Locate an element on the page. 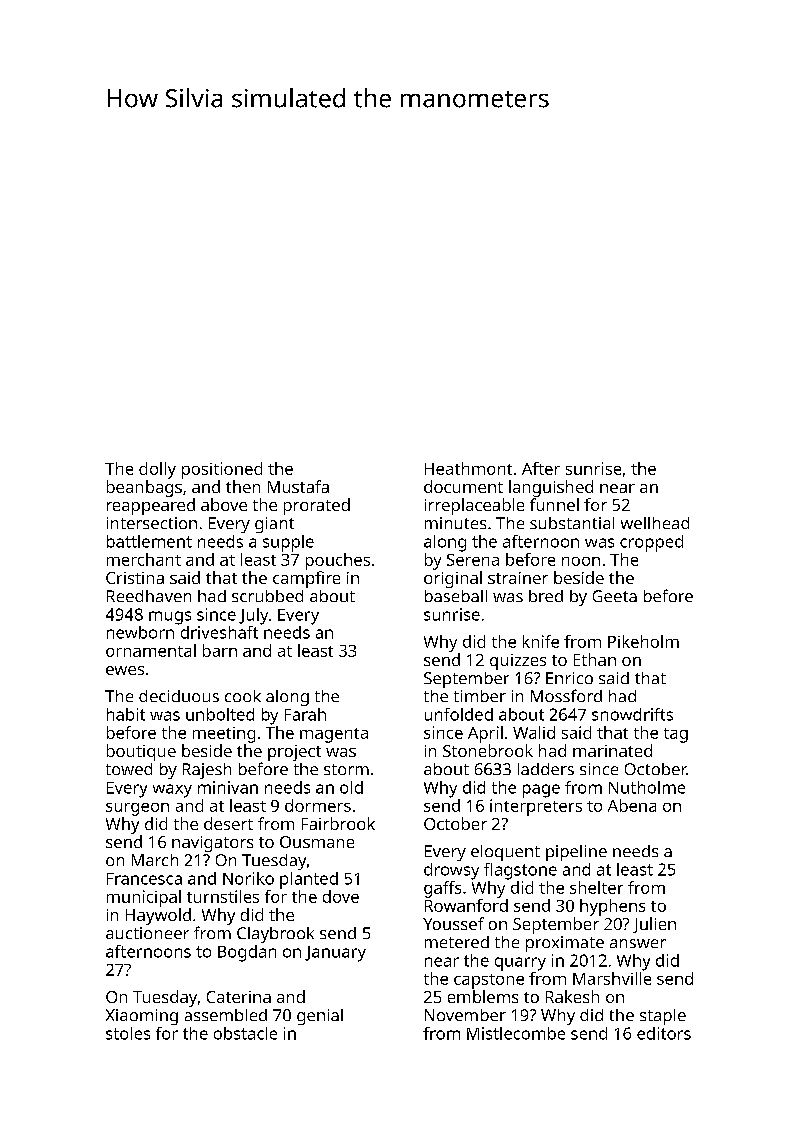  languished is located at coordinates (551, 488).
